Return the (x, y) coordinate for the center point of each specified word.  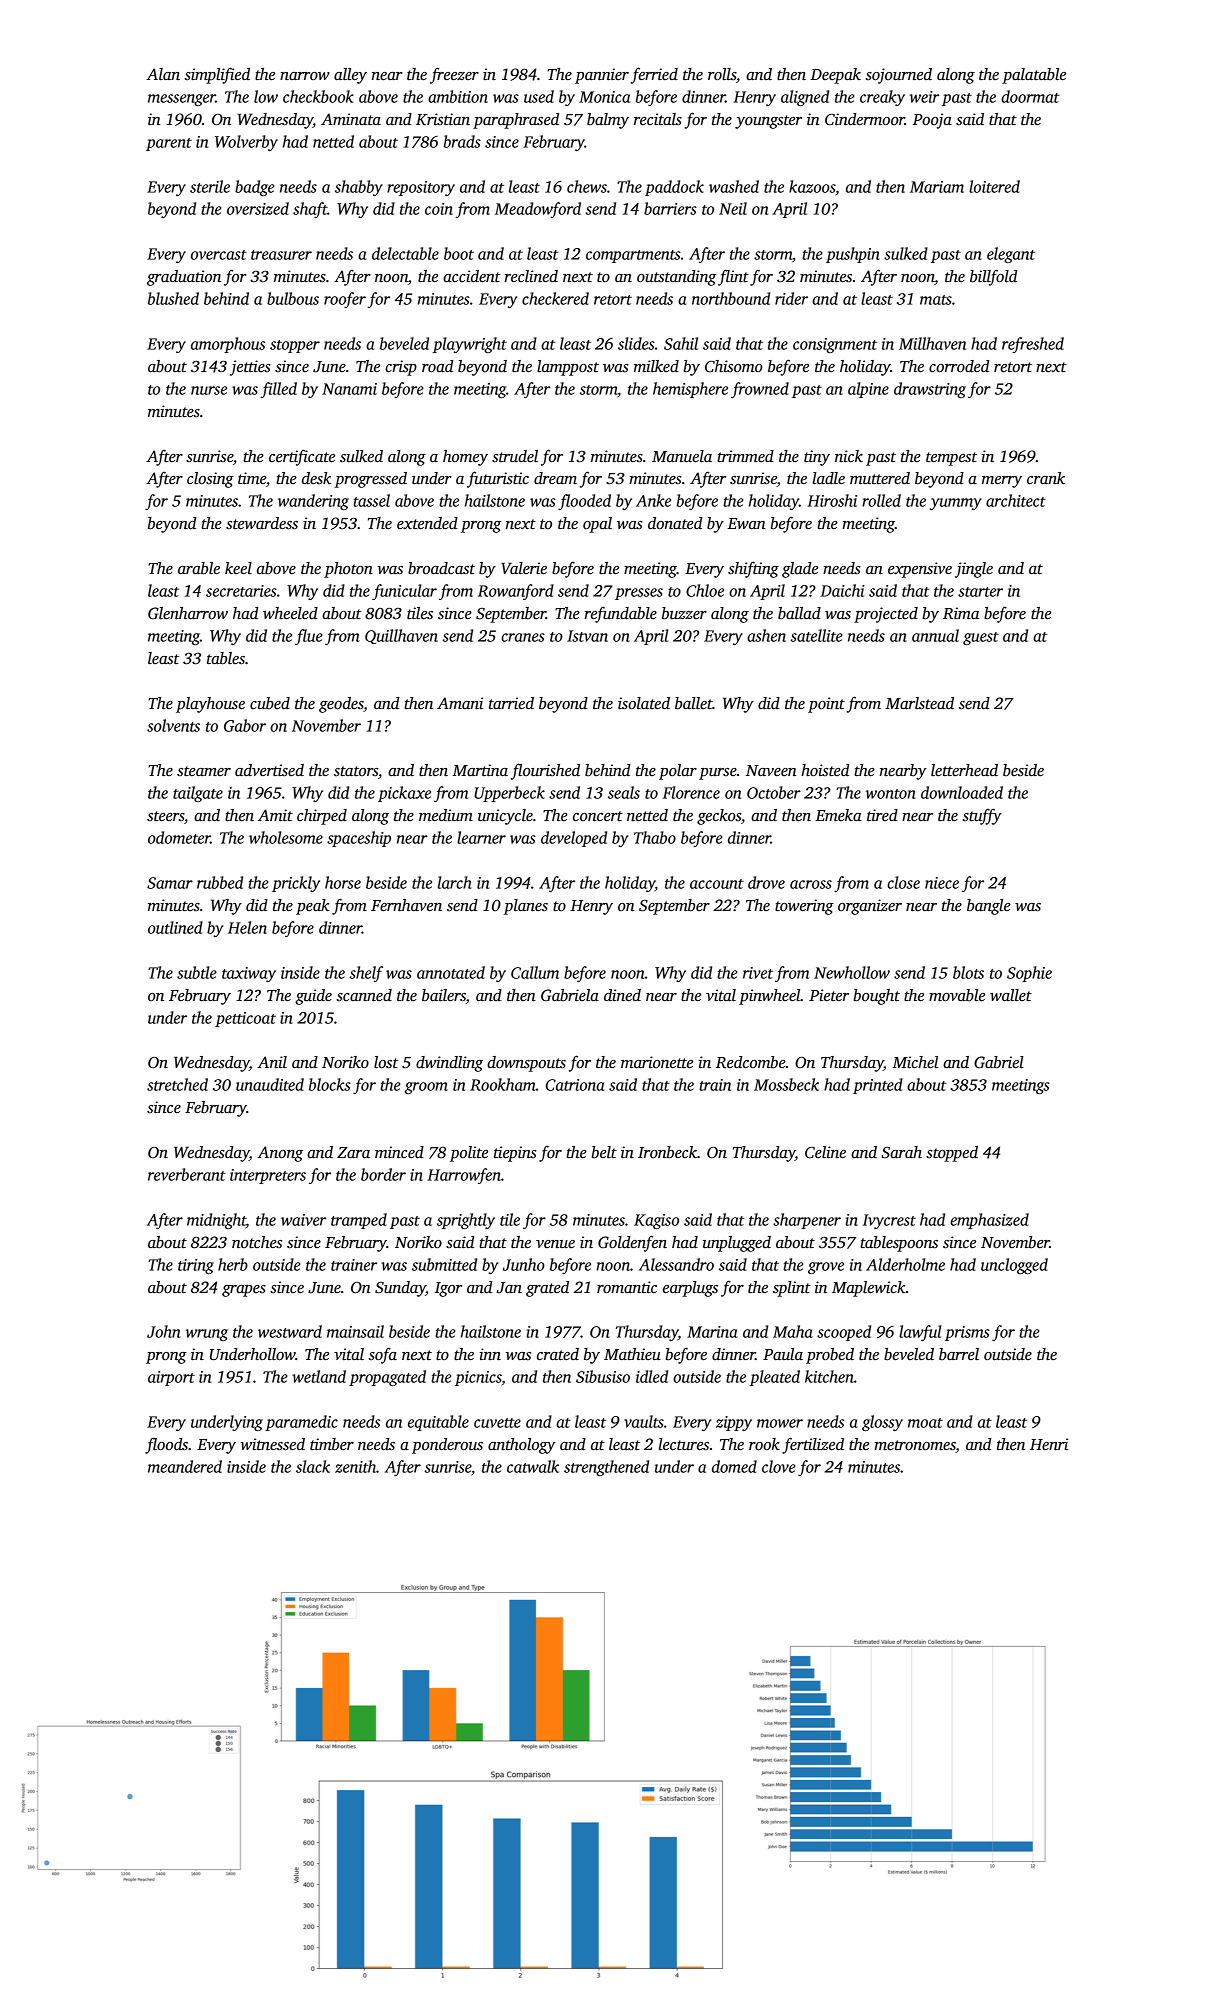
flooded (584, 502)
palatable (1034, 76)
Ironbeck (667, 1152)
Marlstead (919, 703)
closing (210, 480)
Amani (460, 703)
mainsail (355, 1331)
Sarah (902, 1152)
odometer (179, 837)
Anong (280, 1154)
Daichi (842, 590)
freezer (454, 75)
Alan (163, 74)
